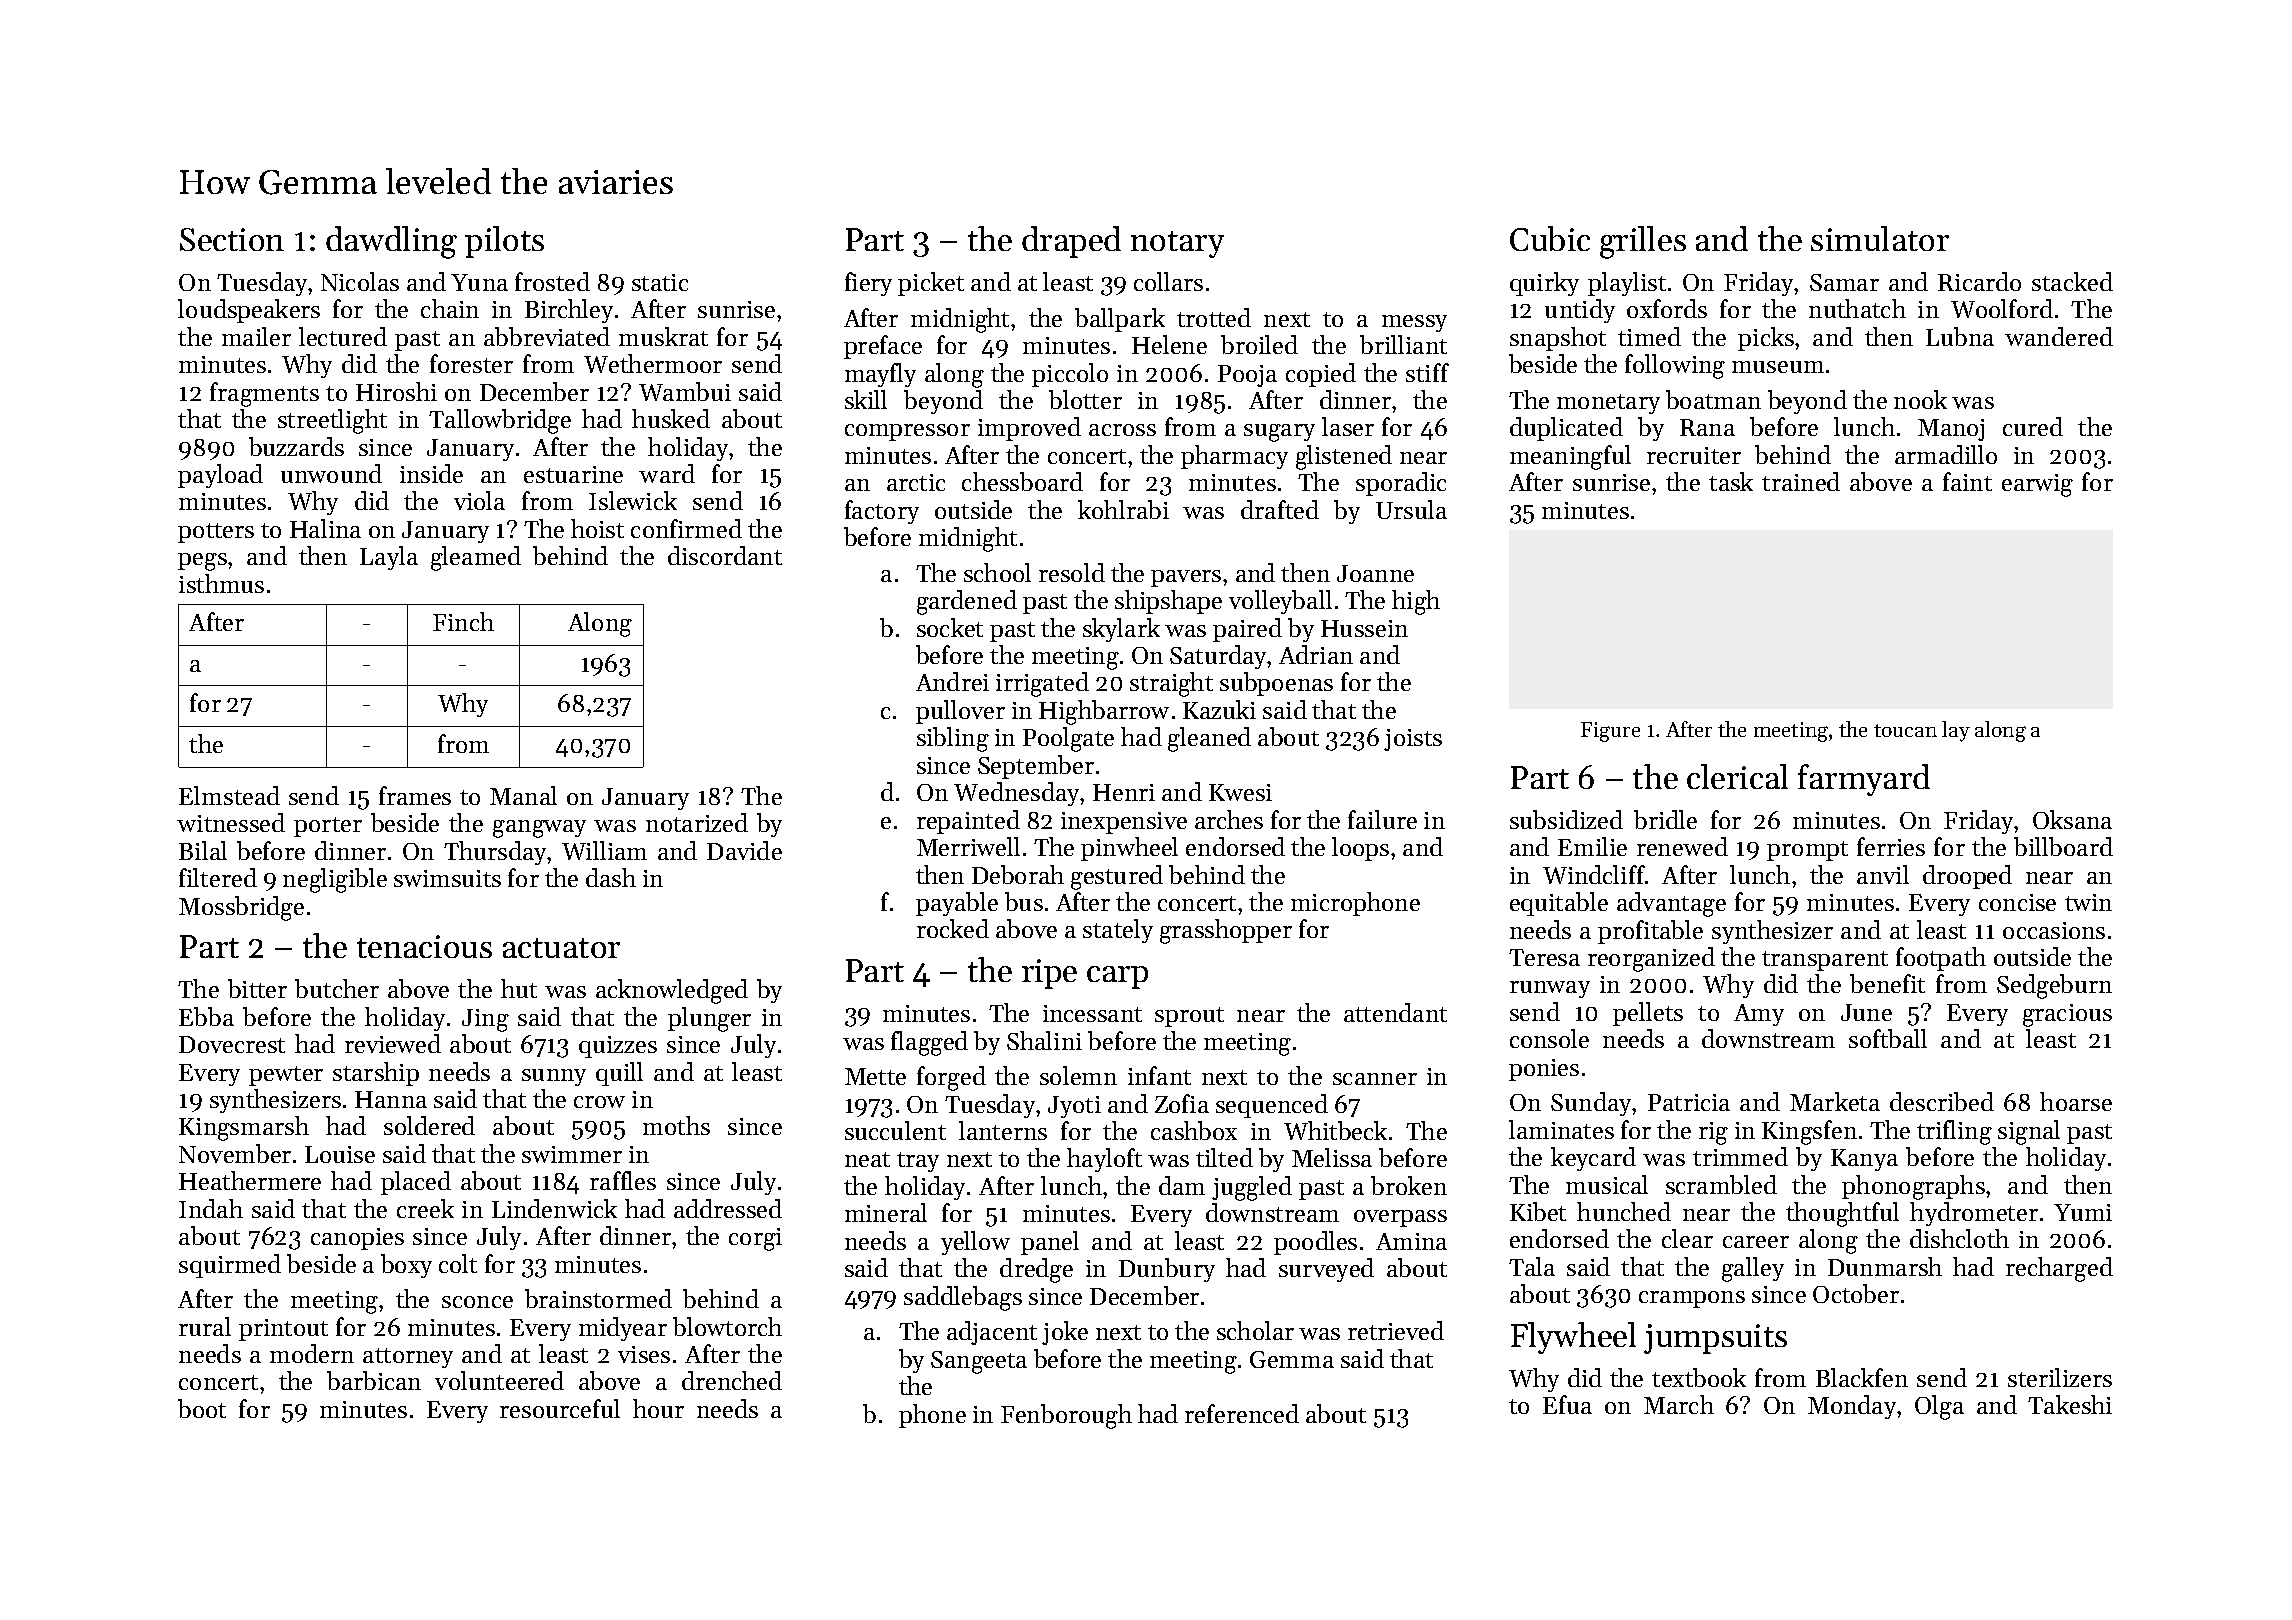 This image has height=1620, width=2292. I want to click on following, so click(1675, 366).
